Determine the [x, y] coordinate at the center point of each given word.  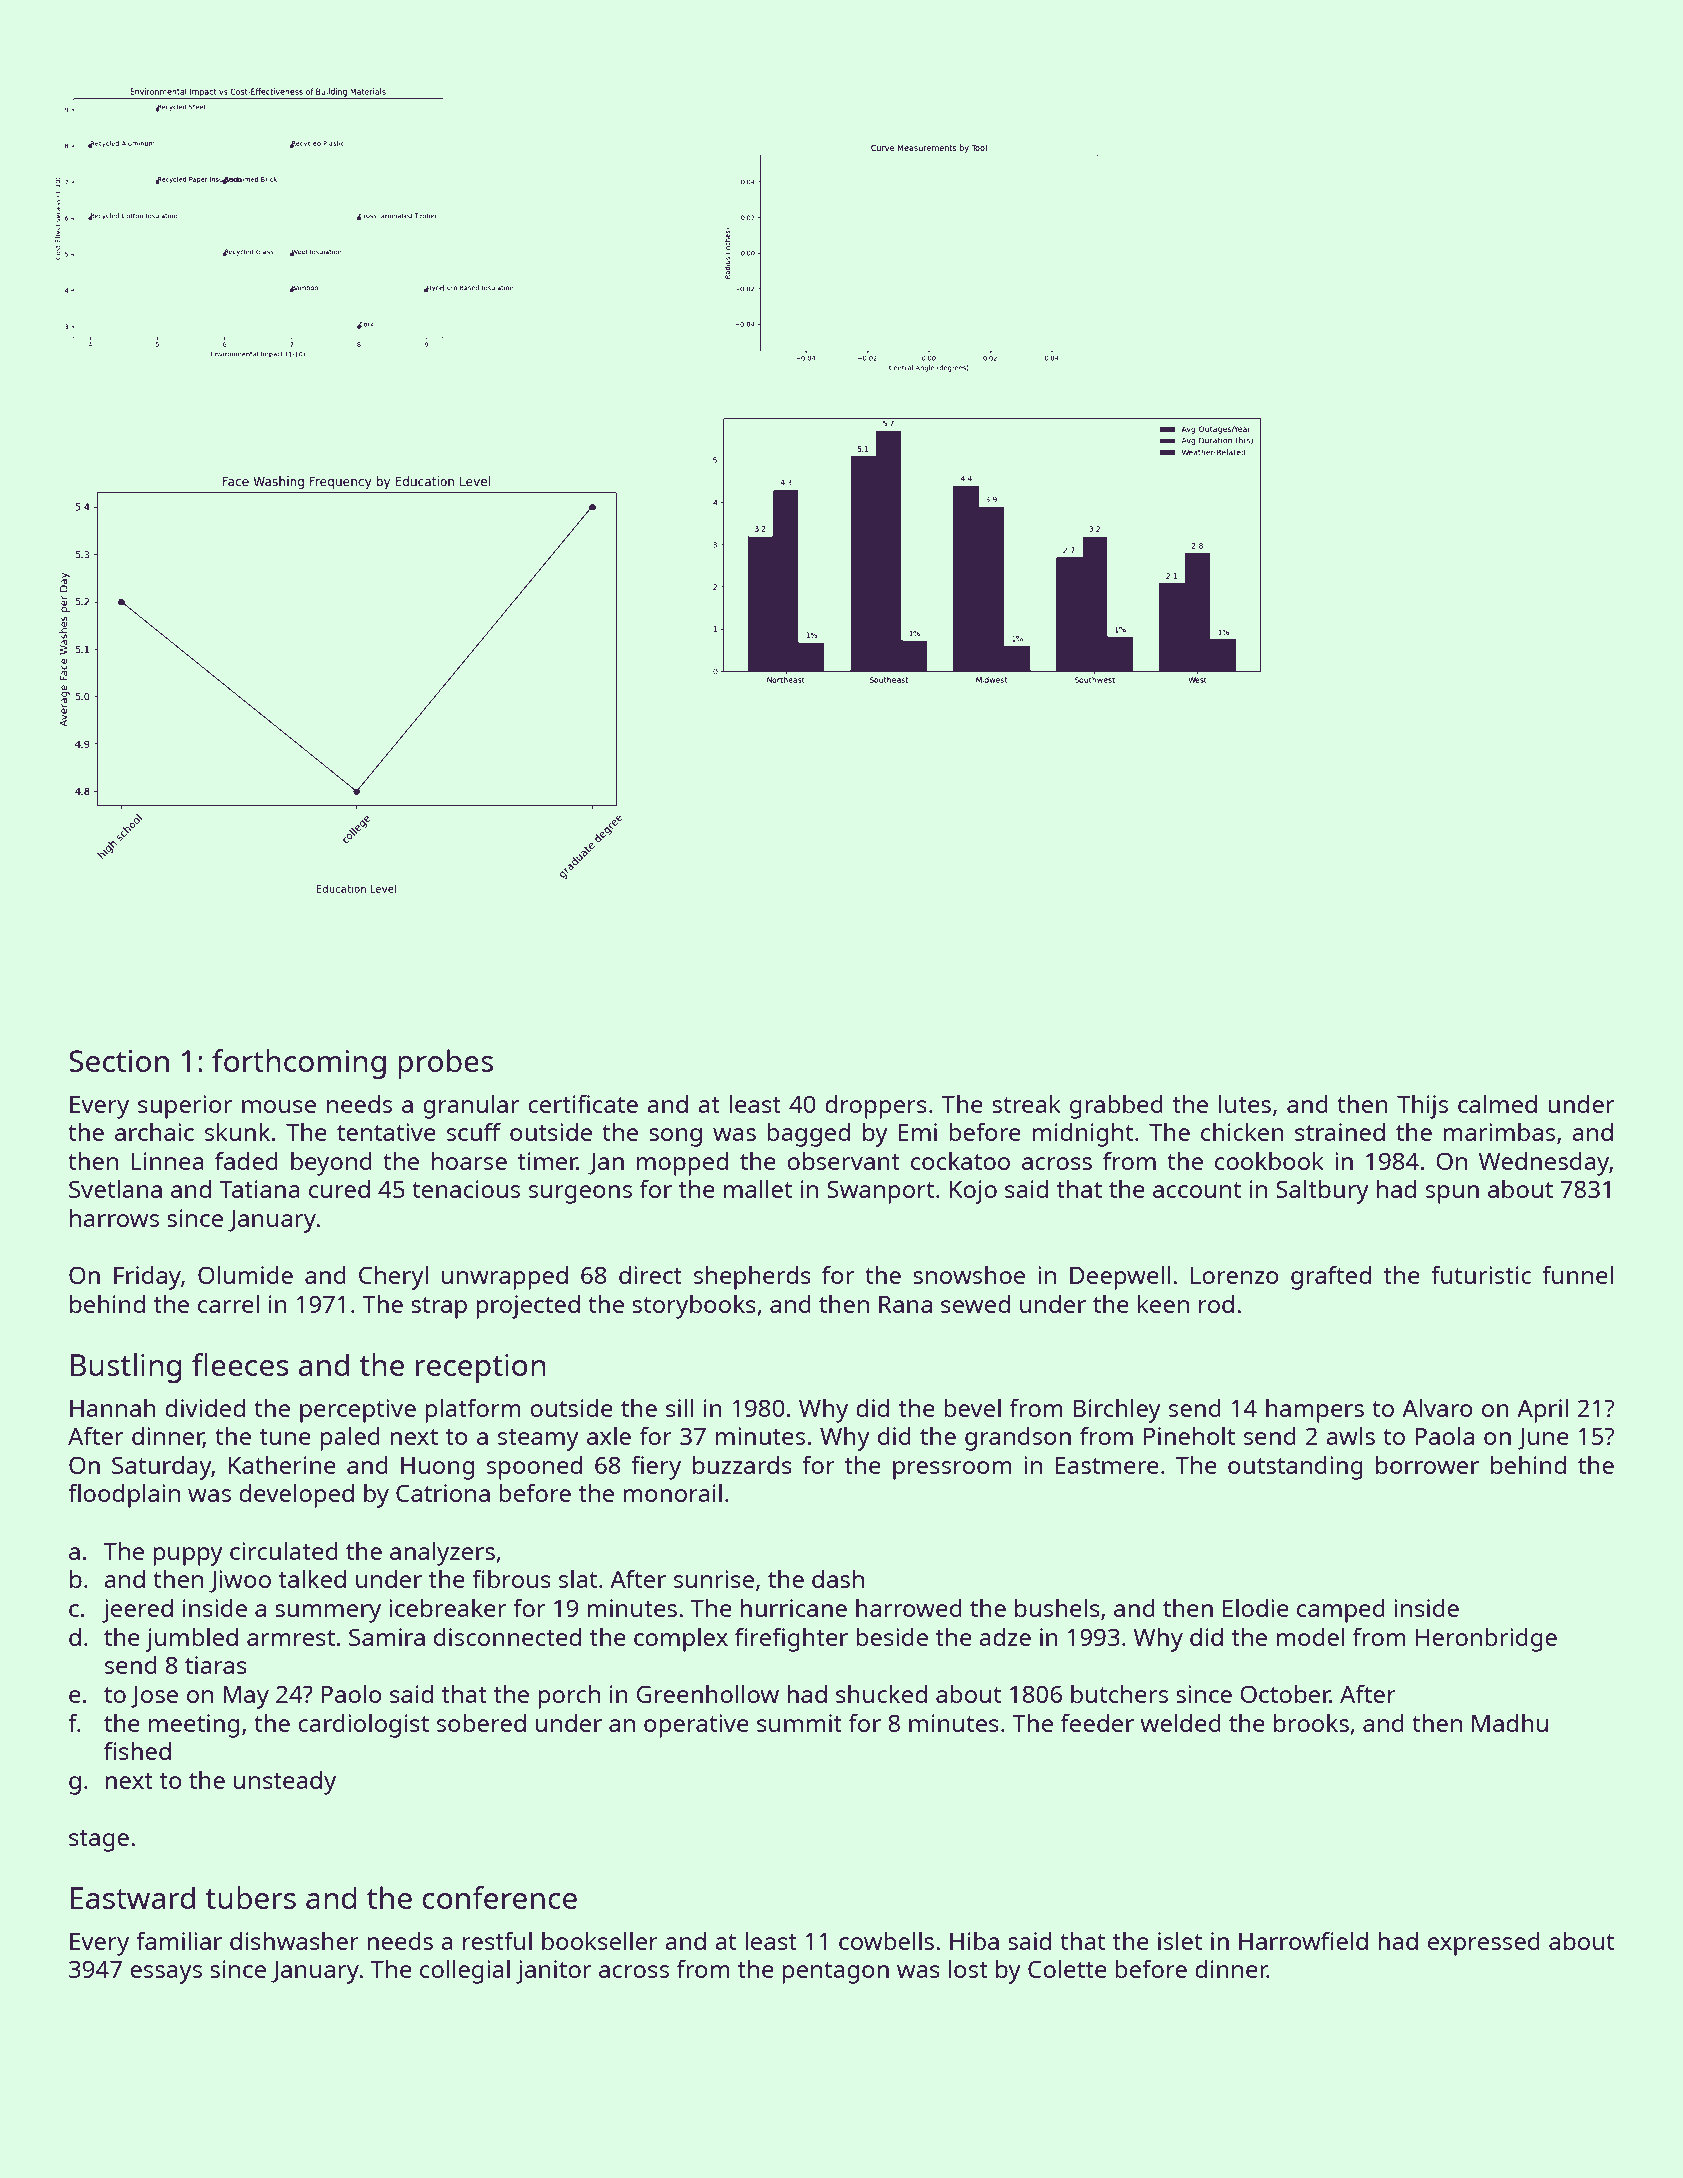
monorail [672, 1492]
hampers [1315, 1411]
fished [137, 1750]
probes [445, 1064]
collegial [465, 1971]
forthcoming [299, 1064]
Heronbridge [1486, 1640]
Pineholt [1189, 1435]
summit [799, 1723]
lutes [1245, 1103]
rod [1216, 1304]
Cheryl [393, 1277]
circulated [284, 1550]
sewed [975, 1304]
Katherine [282, 1465]
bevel [972, 1407]
